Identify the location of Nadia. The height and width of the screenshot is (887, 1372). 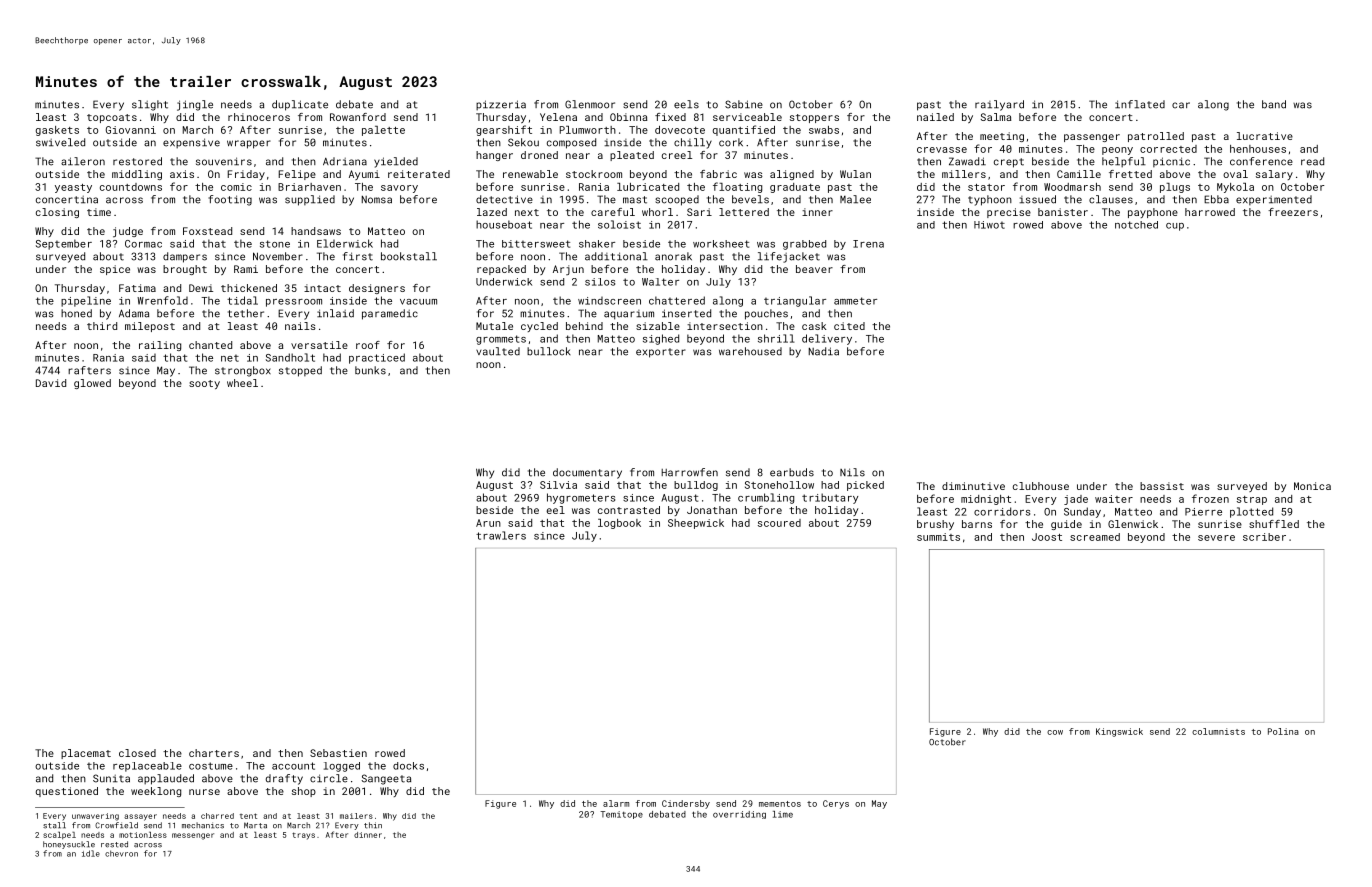
(824, 351).
